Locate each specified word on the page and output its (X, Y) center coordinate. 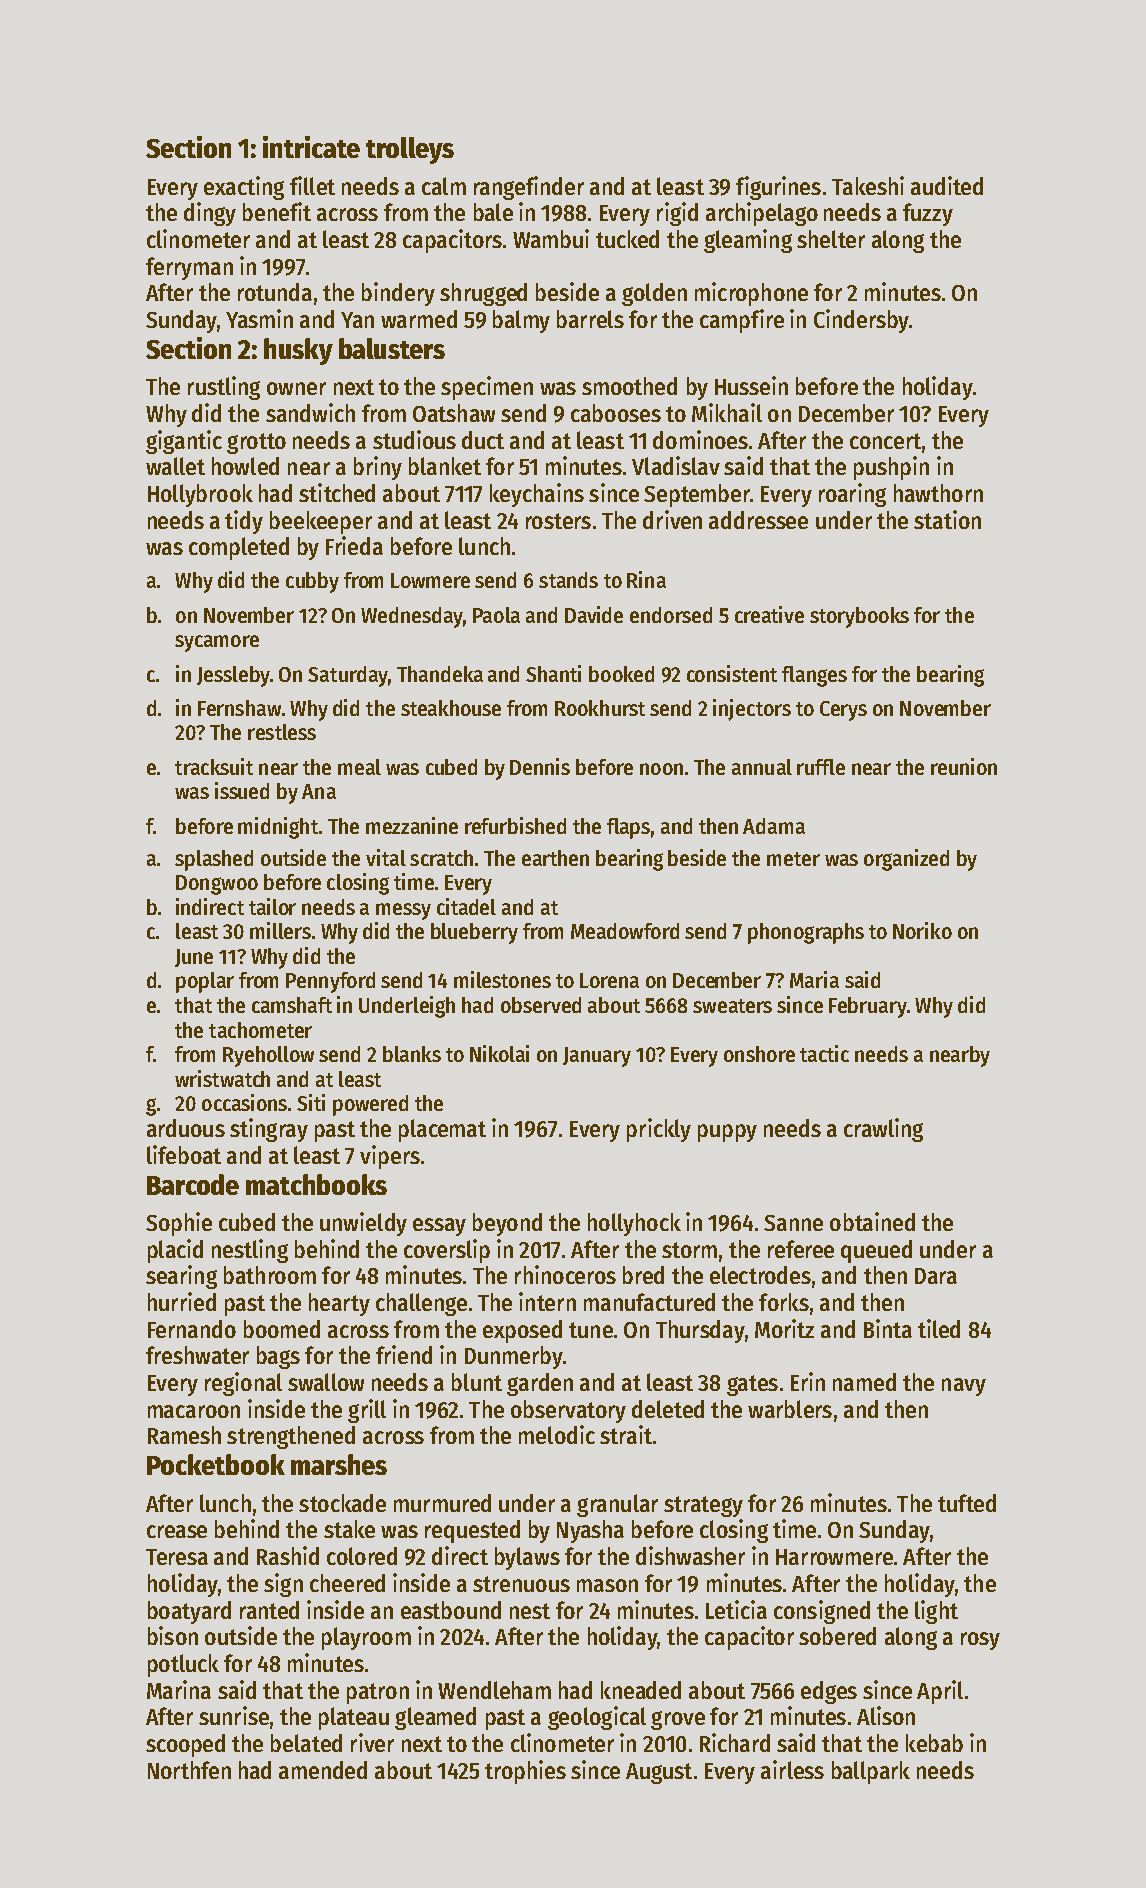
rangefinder (529, 188)
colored (362, 1556)
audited (947, 185)
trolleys (410, 150)
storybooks (859, 617)
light (936, 1612)
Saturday (348, 676)
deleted (668, 1409)
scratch (441, 858)
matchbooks (316, 1184)
